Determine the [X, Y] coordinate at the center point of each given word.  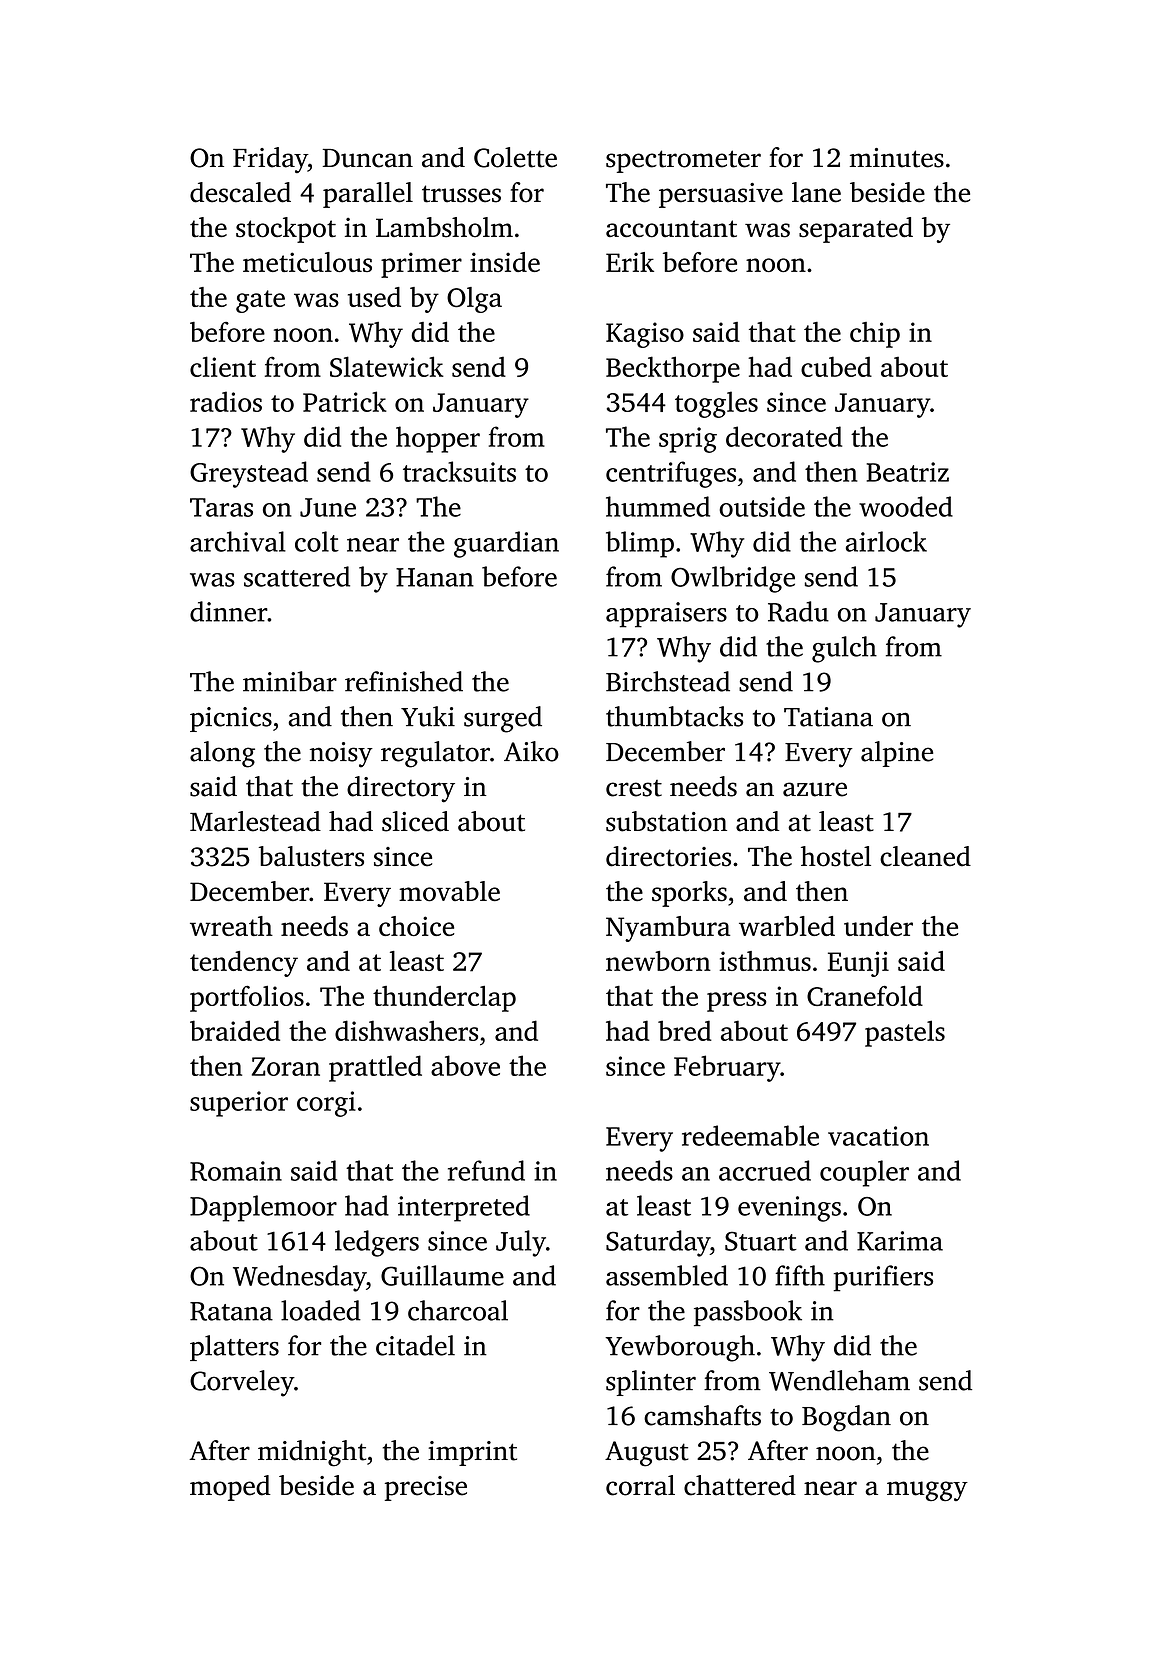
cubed [836, 366]
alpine [897, 754]
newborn [658, 961]
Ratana [231, 1311]
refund [486, 1170]
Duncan [368, 158]
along [222, 754]
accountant [671, 229]
